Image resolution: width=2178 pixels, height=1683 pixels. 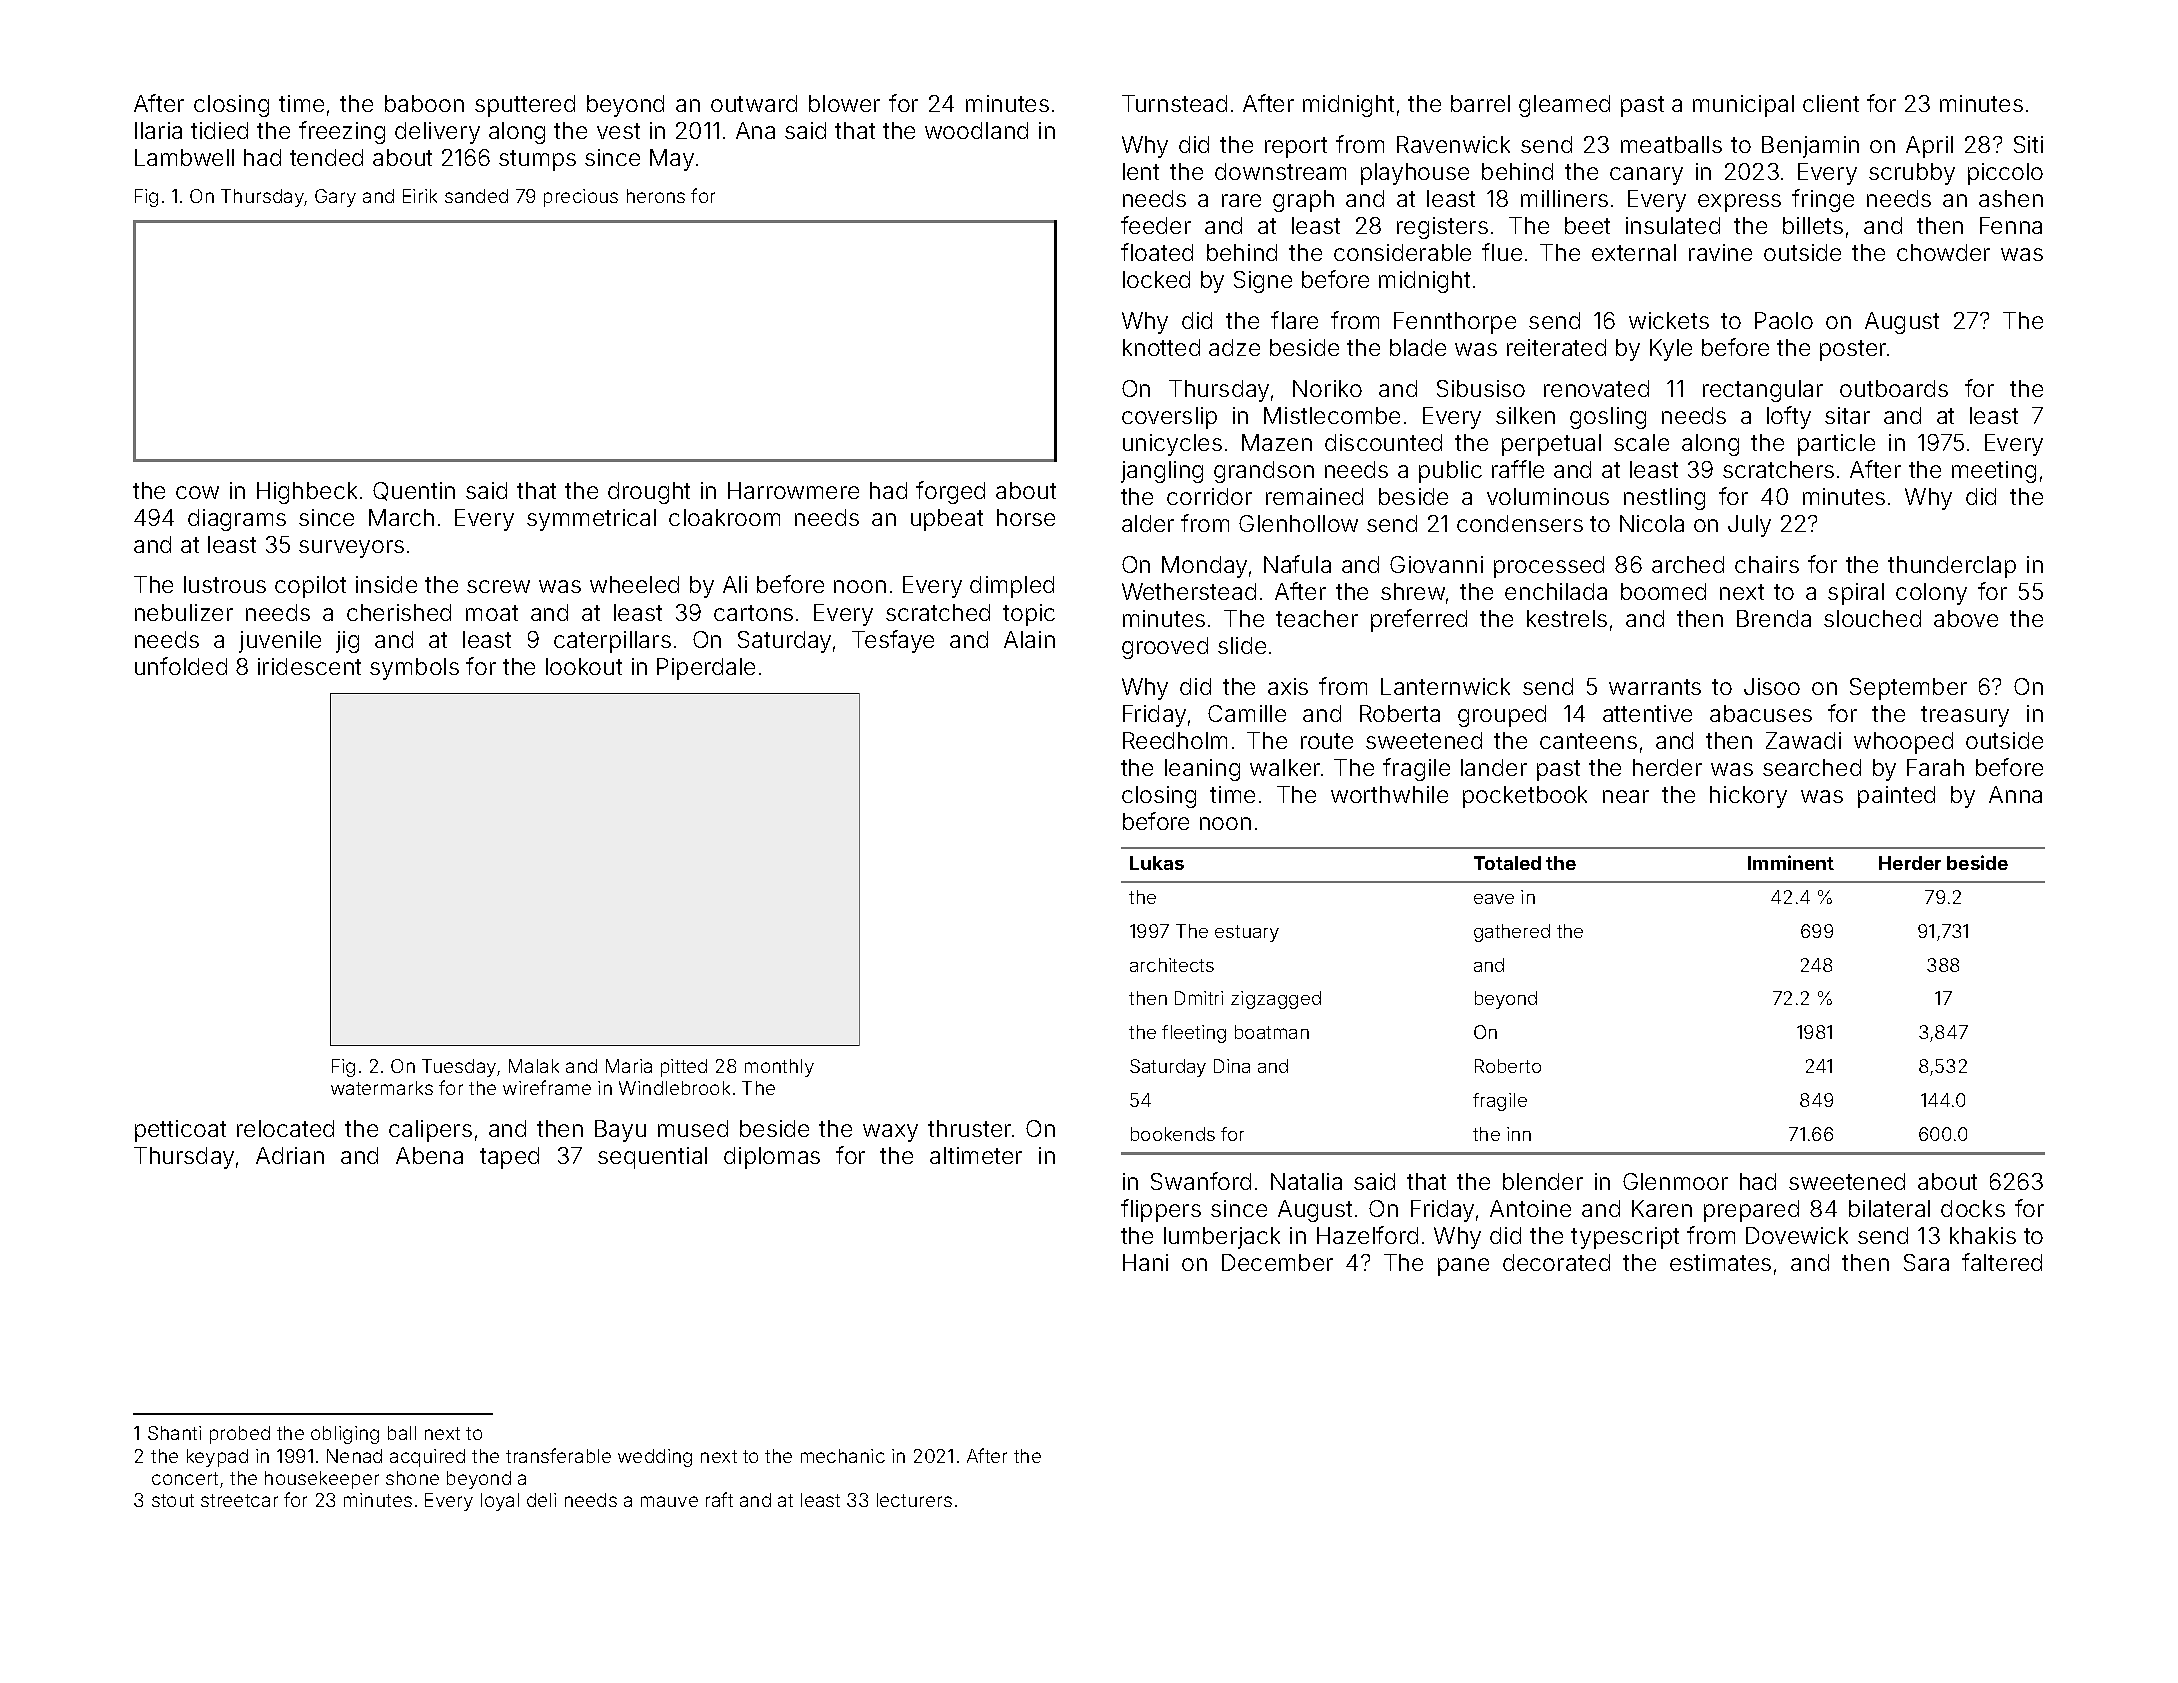 I want to click on wickets, so click(x=1669, y=320).
